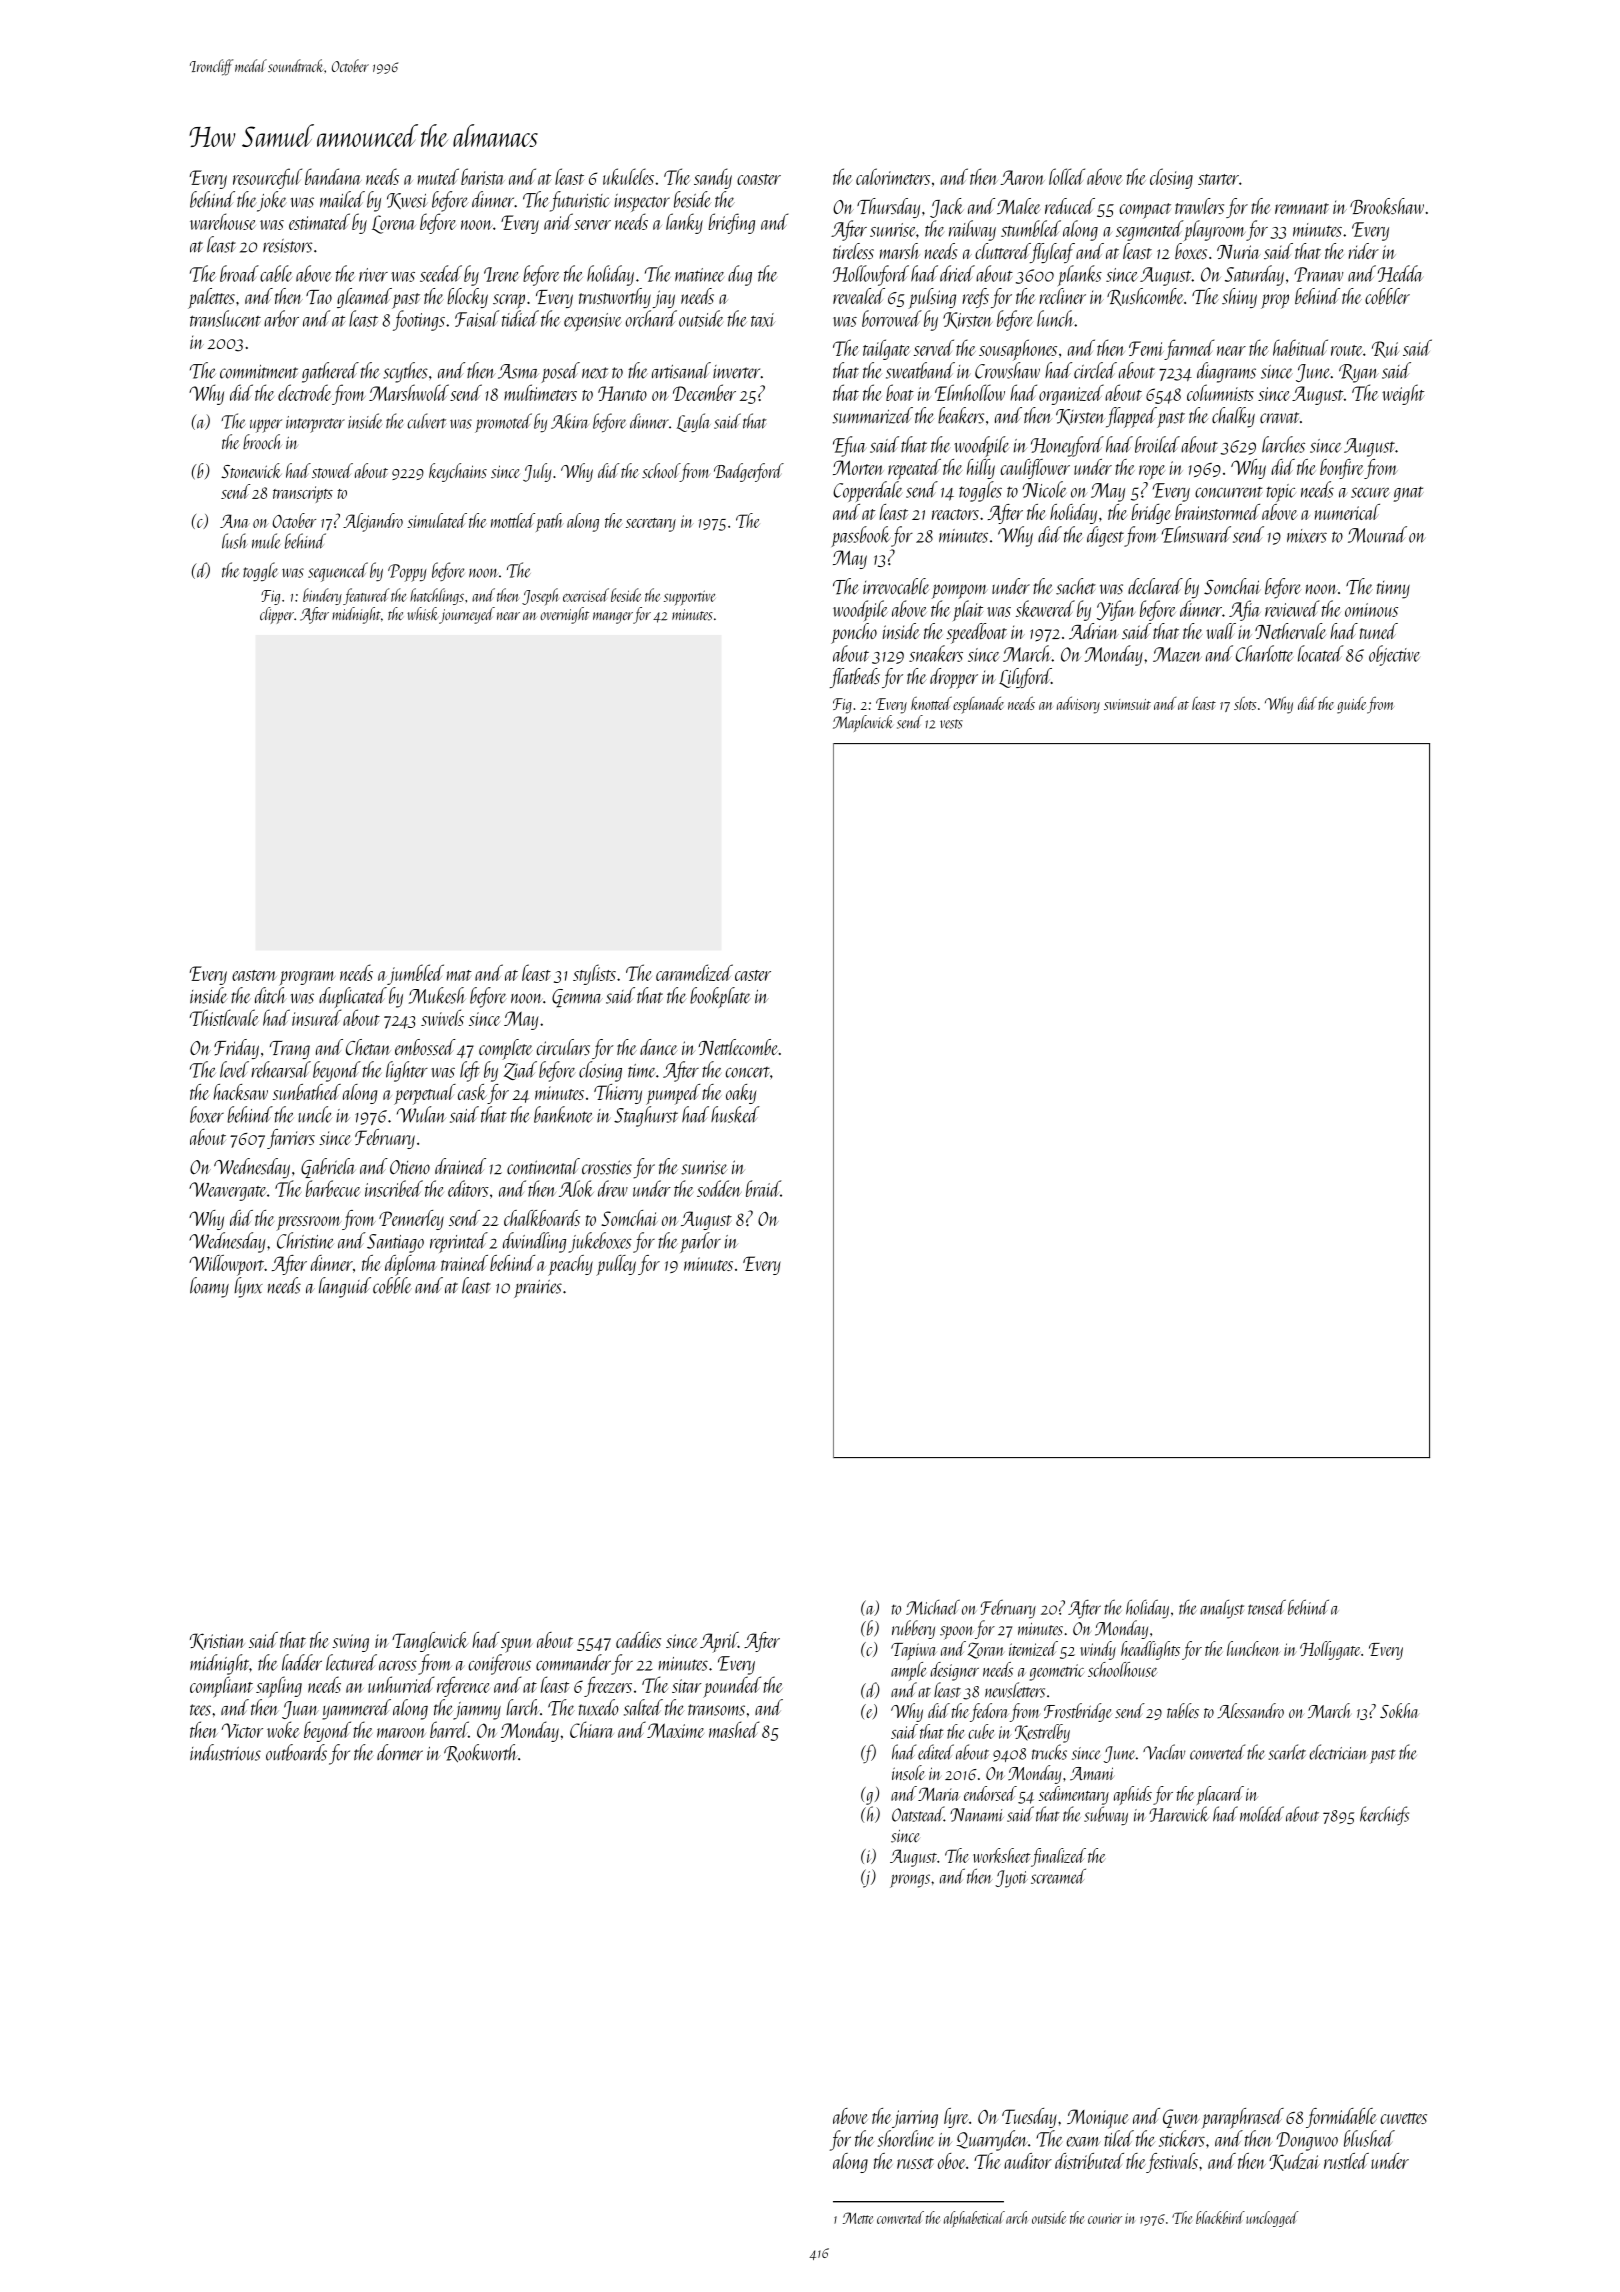  What do you see at coordinates (1222, 1609) in the image?
I see `analyst` at bounding box center [1222, 1609].
